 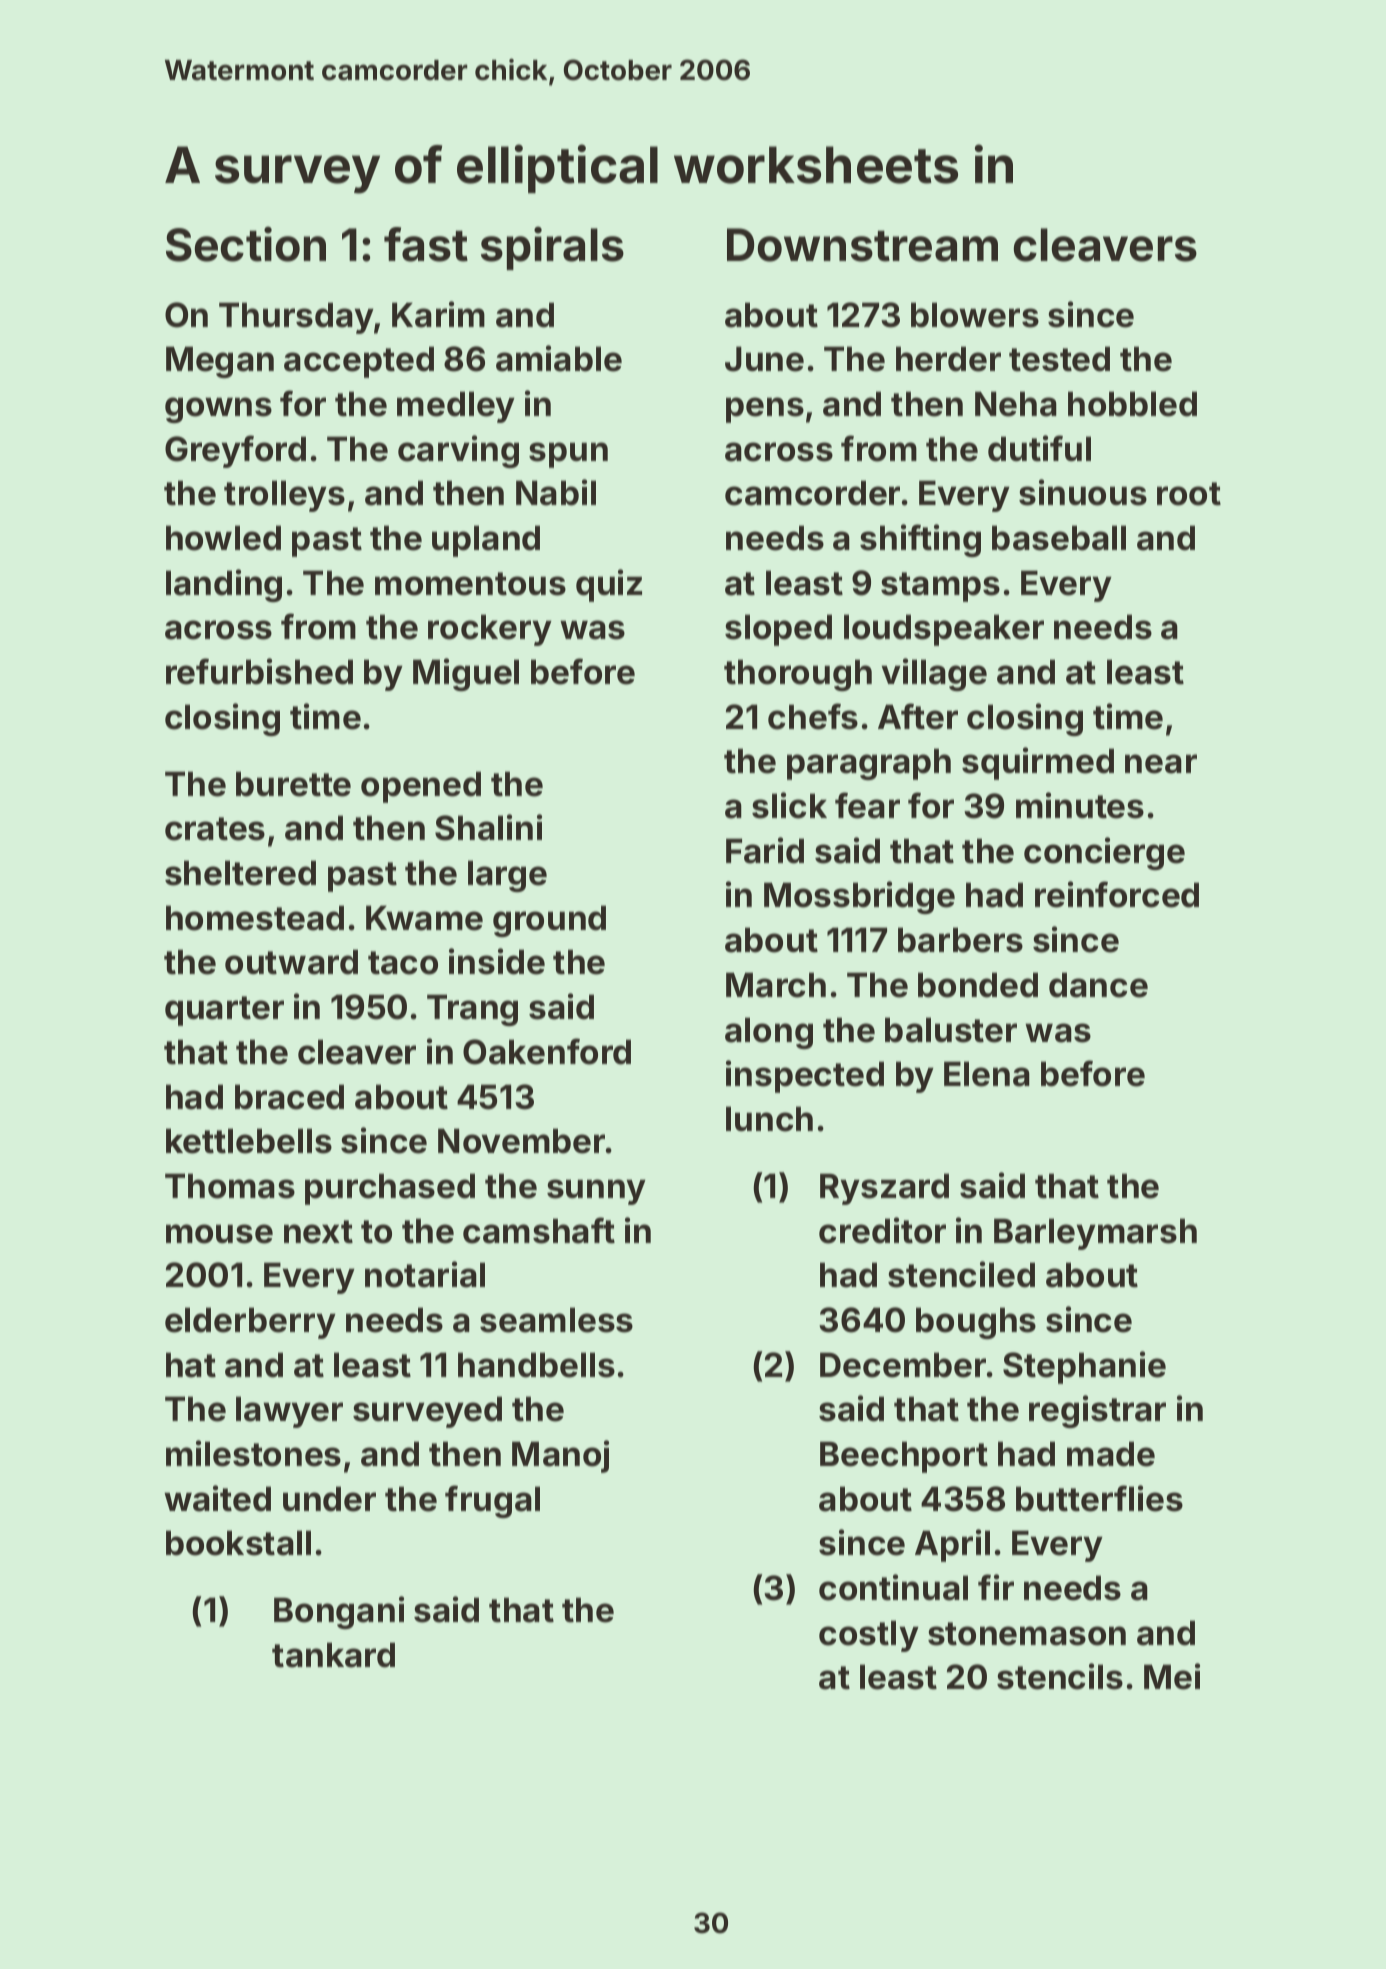 What do you see at coordinates (333, 1655) in the screenshot?
I see `tankard` at bounding box center [333, 1655].
